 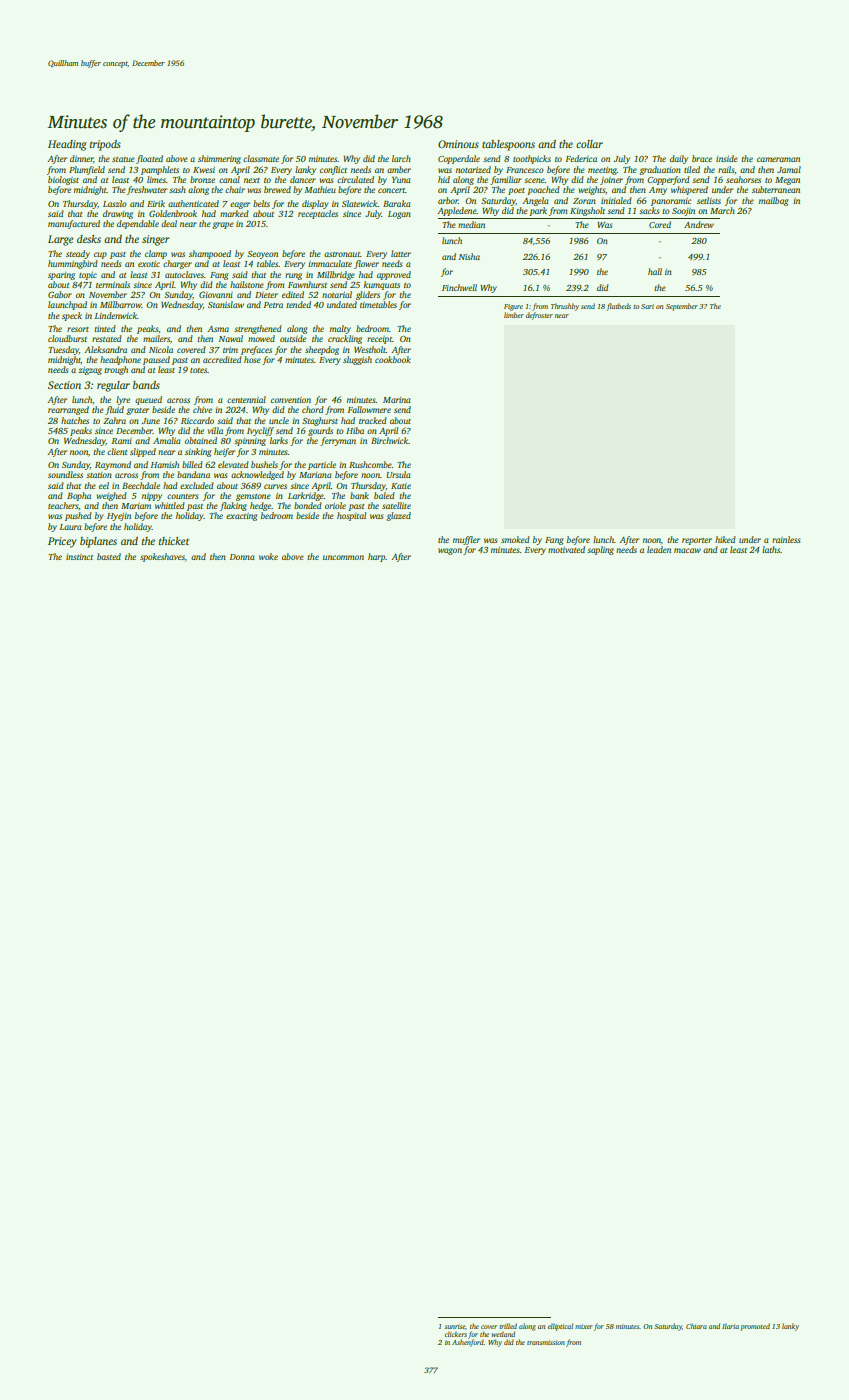 What do you see at coordinates (774, 201) in the page?
I see `mailbag` at bounding box center [774, 201].
